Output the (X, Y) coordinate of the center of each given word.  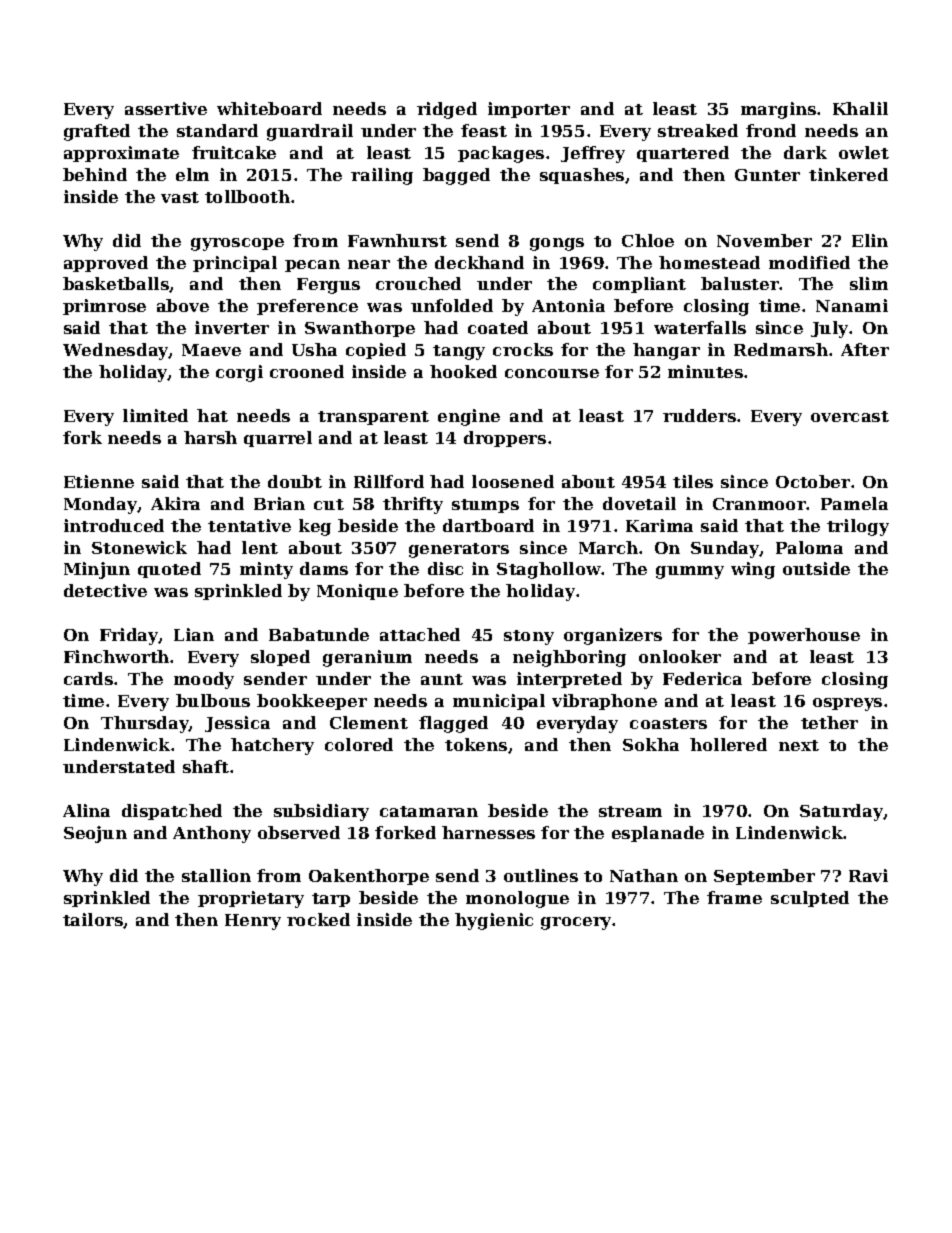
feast (484, 130)
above (183, 305)
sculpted (810, 899)
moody (204, 680)
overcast (850, 416)
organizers (613, 636)
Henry (253, 922)
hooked (463, 371)
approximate (121, 154)
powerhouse (804, 636)
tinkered (848, 174)
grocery (576, 923)
